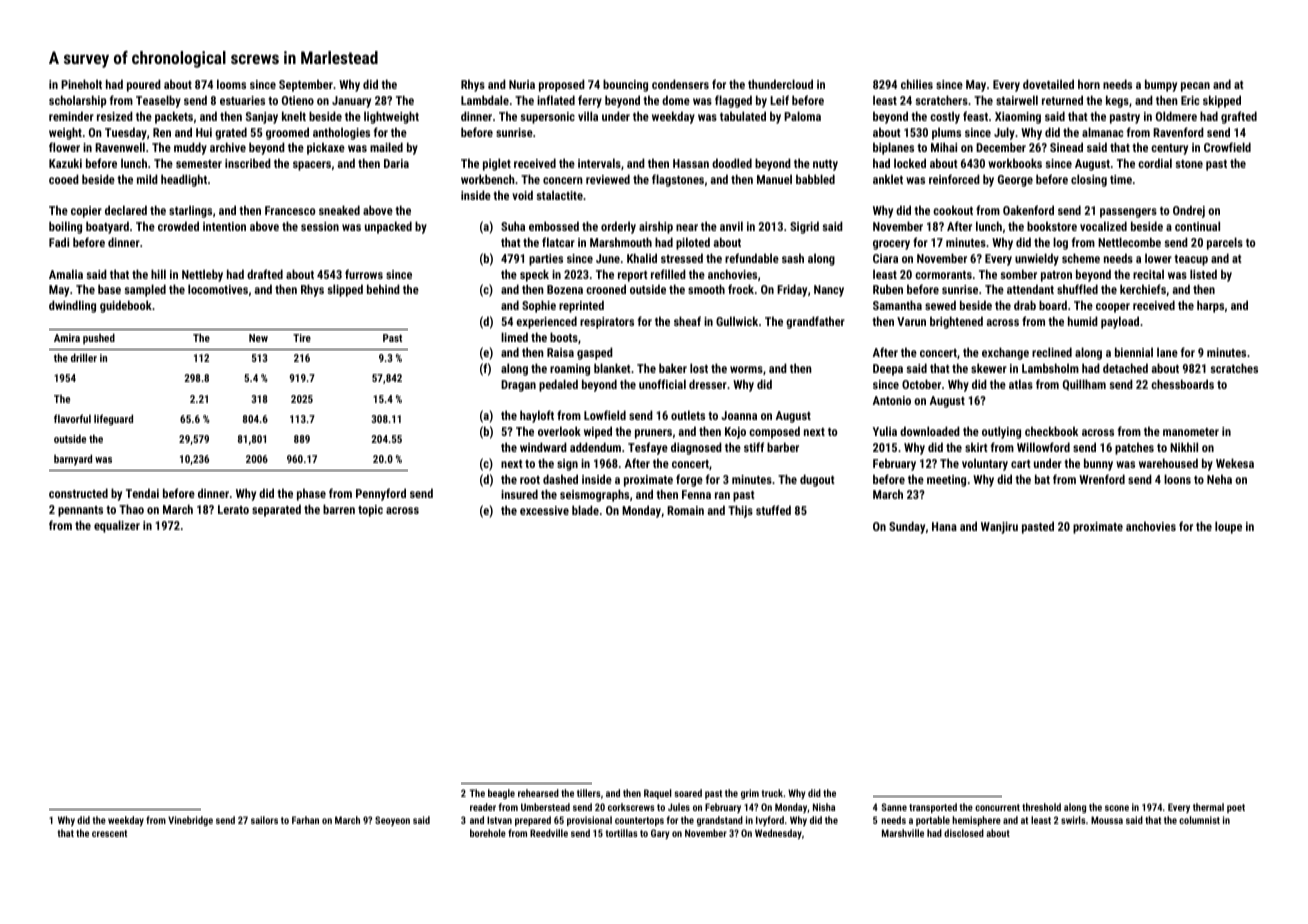 Image resolution: width=1308 pixels, height=924 pixels. What do you see at coordinates (953, 210) in the document?
I see `cookout` at bounding box center [953, 210].
